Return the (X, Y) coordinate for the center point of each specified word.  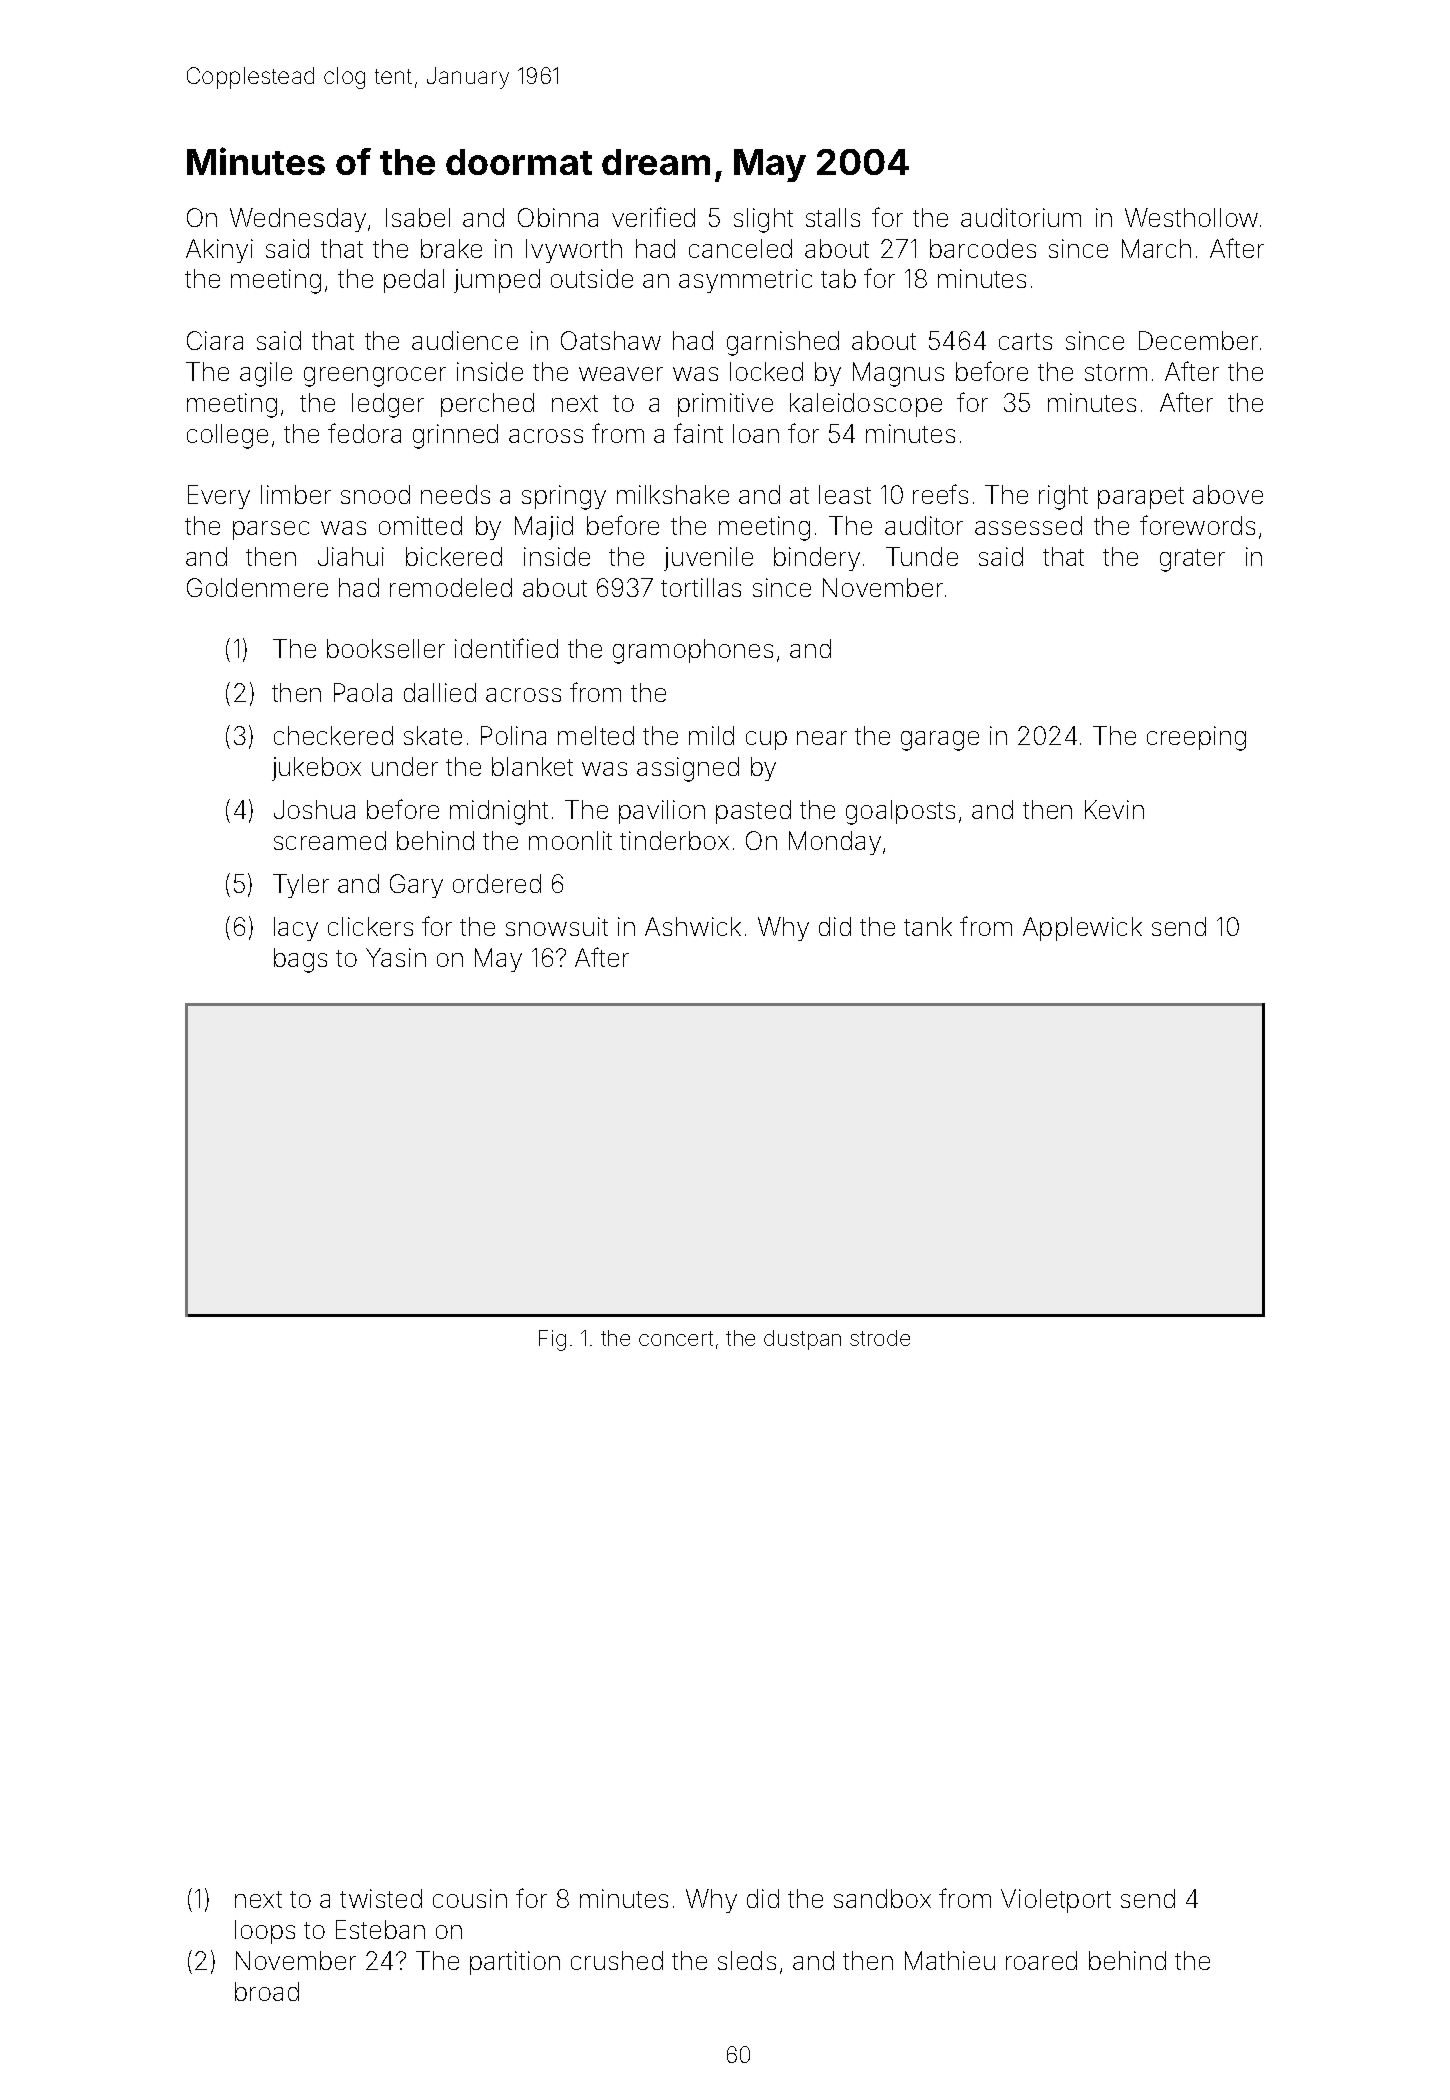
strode (880, 1338)
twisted (381, 1898)
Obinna (558, 217)
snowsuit (557, 926)
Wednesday (298, 220)
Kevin (1114, 809)
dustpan (802, 1340)
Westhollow (1191, 217)
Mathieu (950, 1960)
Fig (552, 1340)
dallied (440, 692)
